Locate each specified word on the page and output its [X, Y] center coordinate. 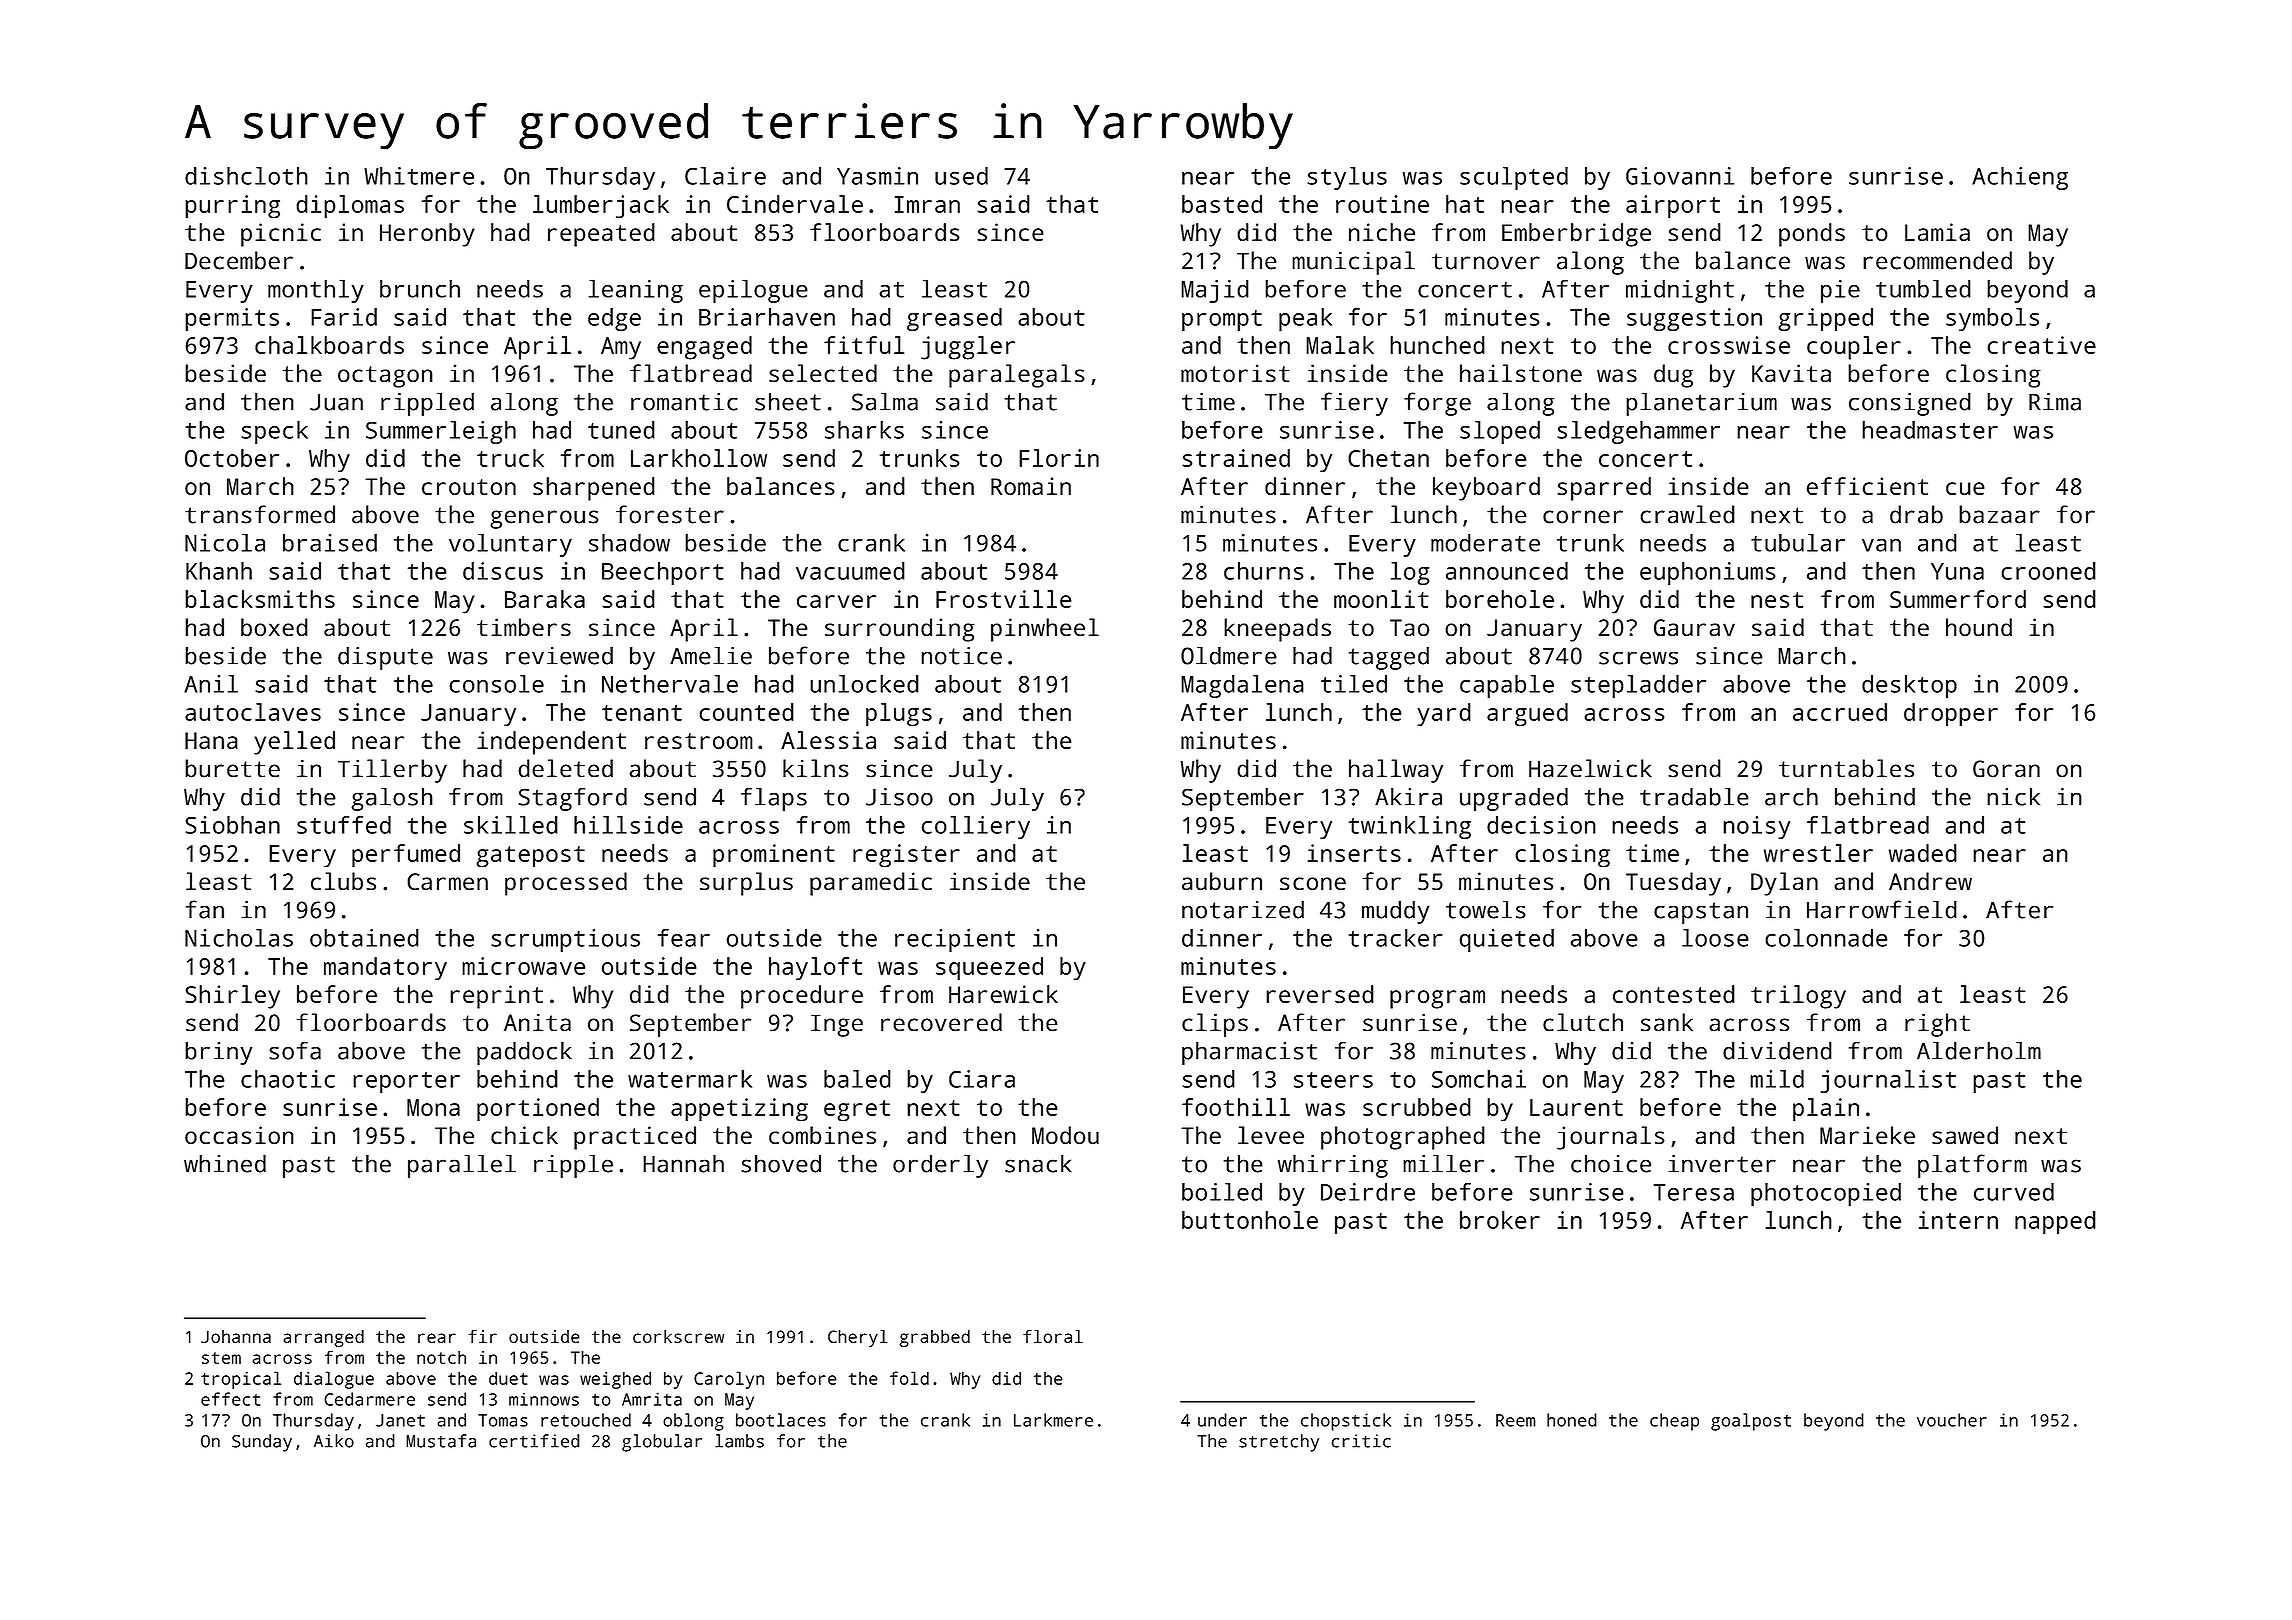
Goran [2006, 769]
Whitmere [419, 176]
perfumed [406, 856]
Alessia [828, 740]
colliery [975, 827]
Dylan [1784, 884]
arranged [323, 1338]
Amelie [711, 655]
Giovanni [1680, 176]
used [961, 176]
